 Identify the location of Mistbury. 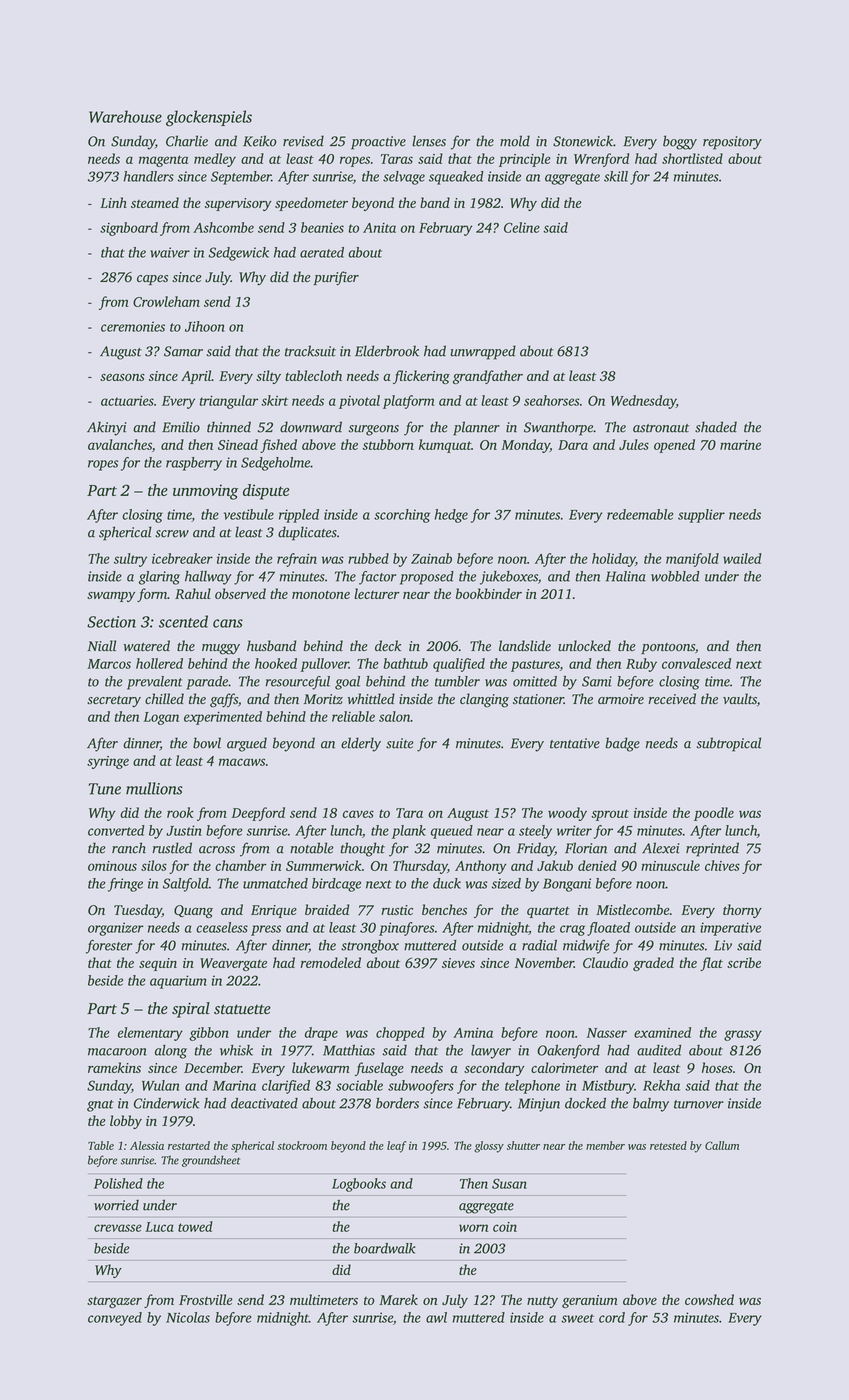
(608, 1087).
